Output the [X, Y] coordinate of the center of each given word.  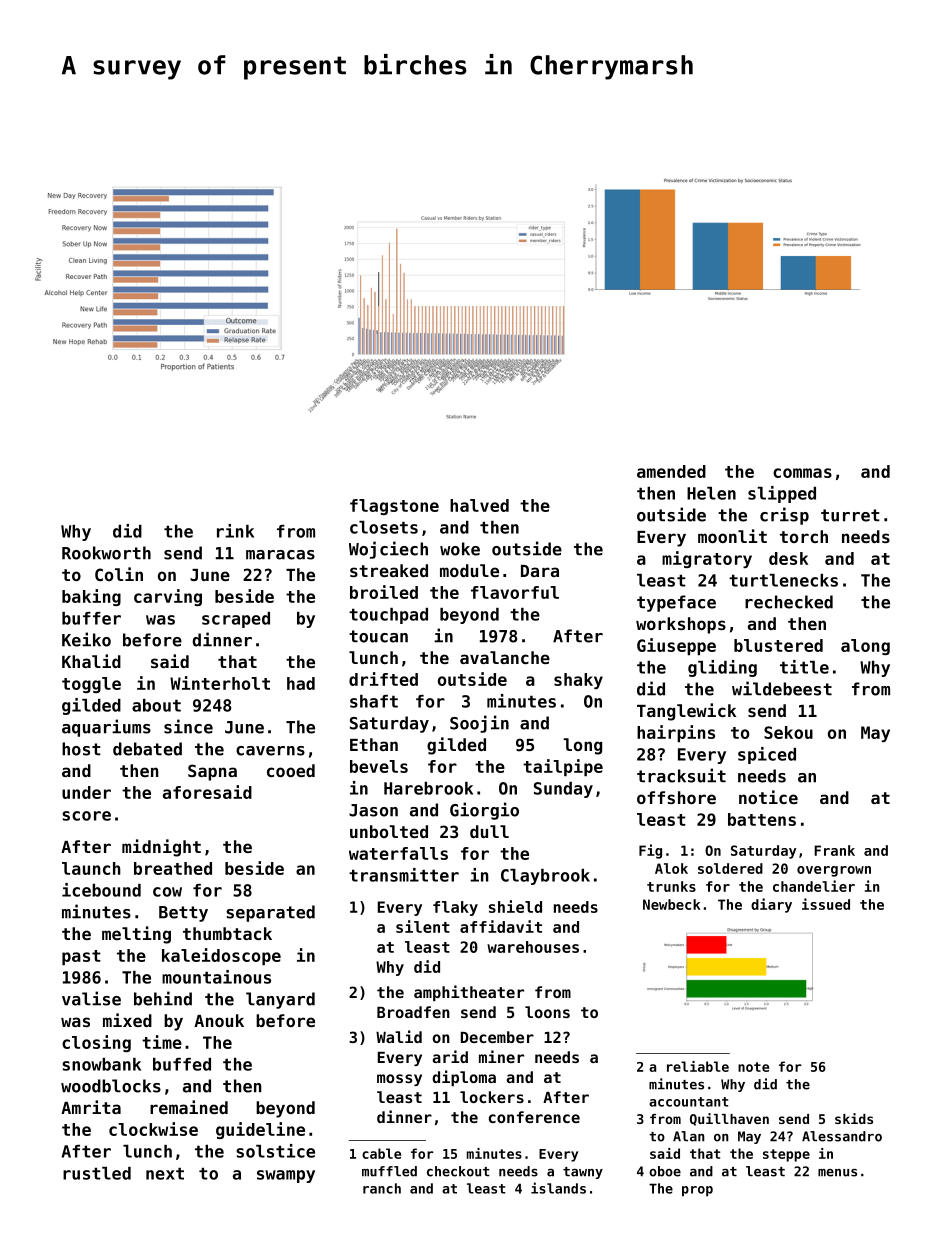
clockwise [153, 1129]
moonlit [732, 536]
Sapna [212, 772]
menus [837, 1173]
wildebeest [782, 688]
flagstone [394, 507]
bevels [379, 766]
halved [479, 505]
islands [558, 1188]
